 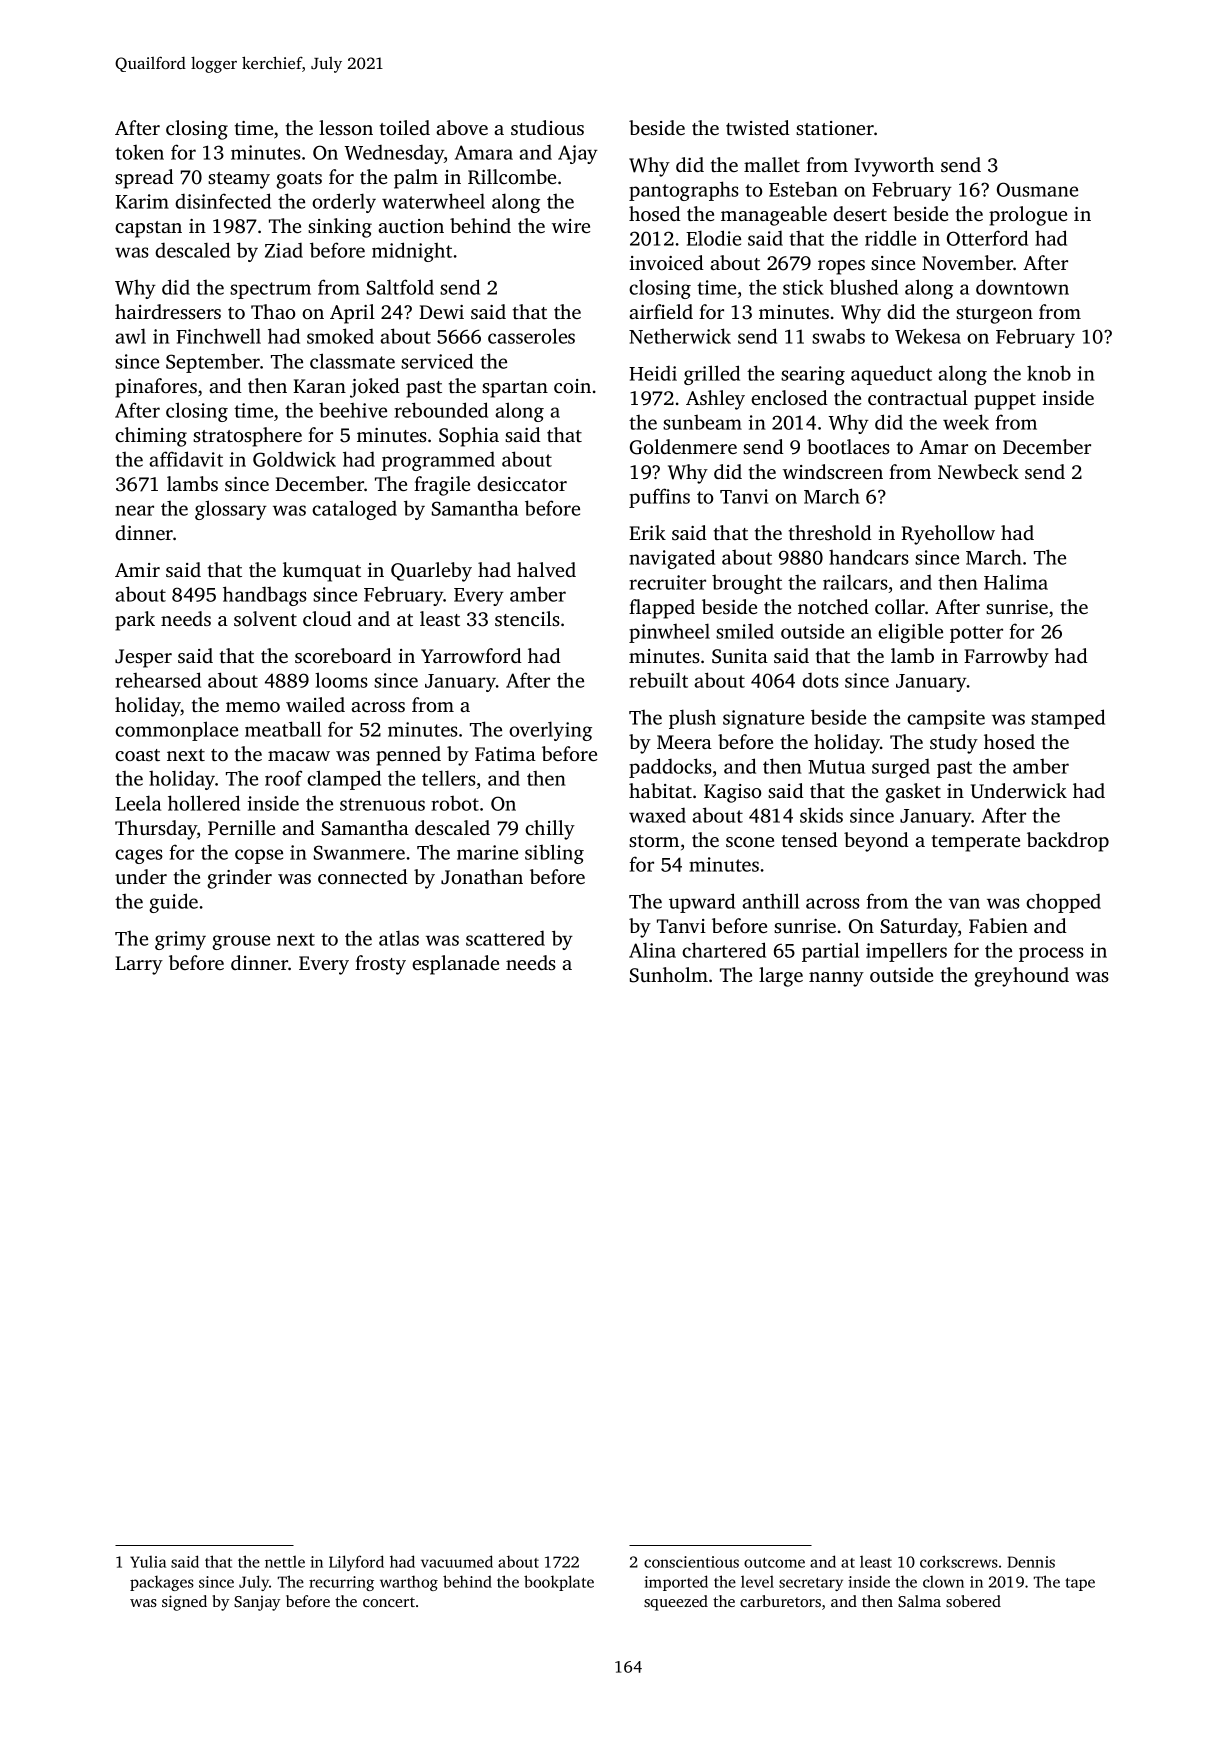 I want to click on chartered, so click(x=724, y=950).
